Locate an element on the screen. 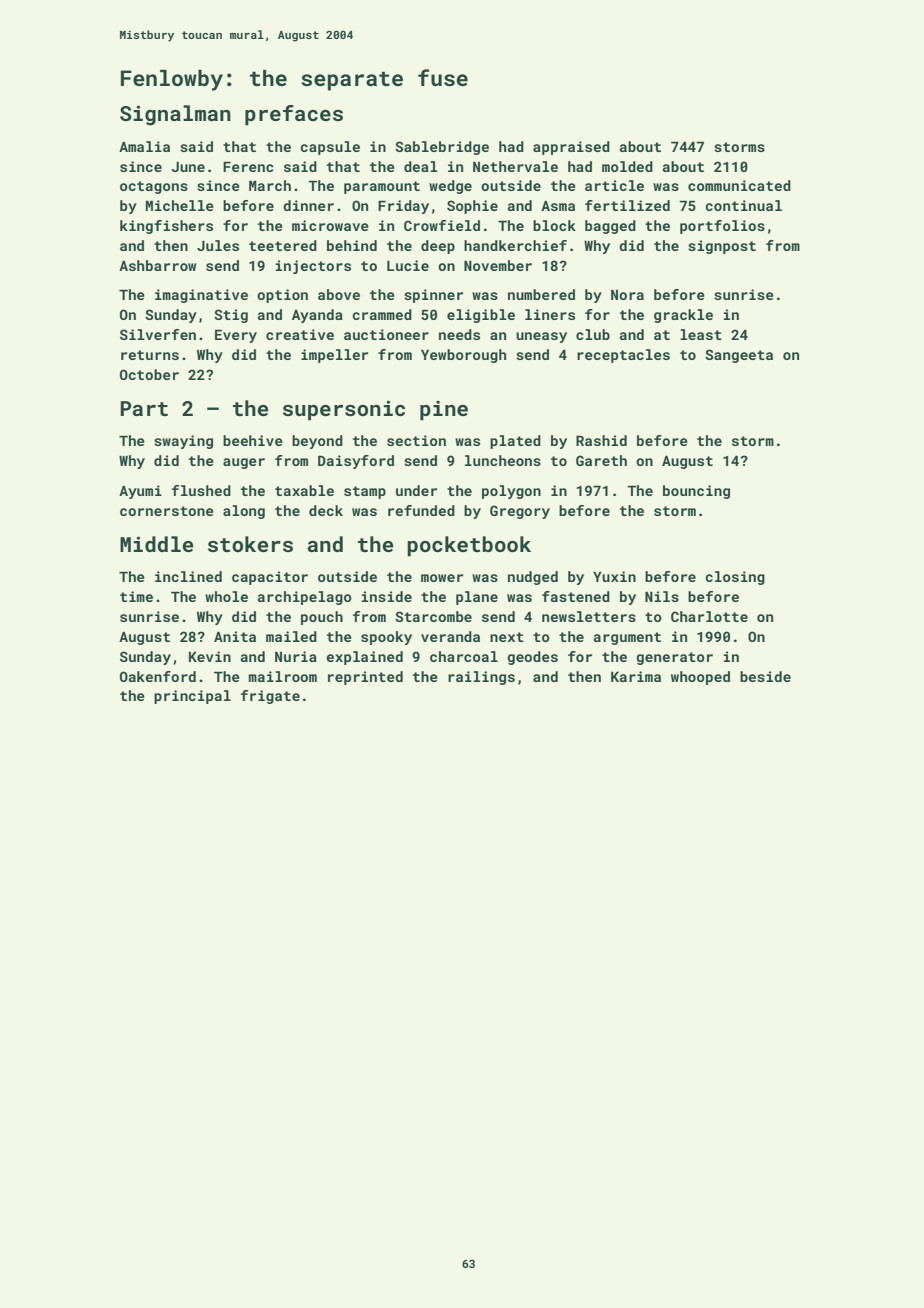  under is located at coordinates (416, 490).
